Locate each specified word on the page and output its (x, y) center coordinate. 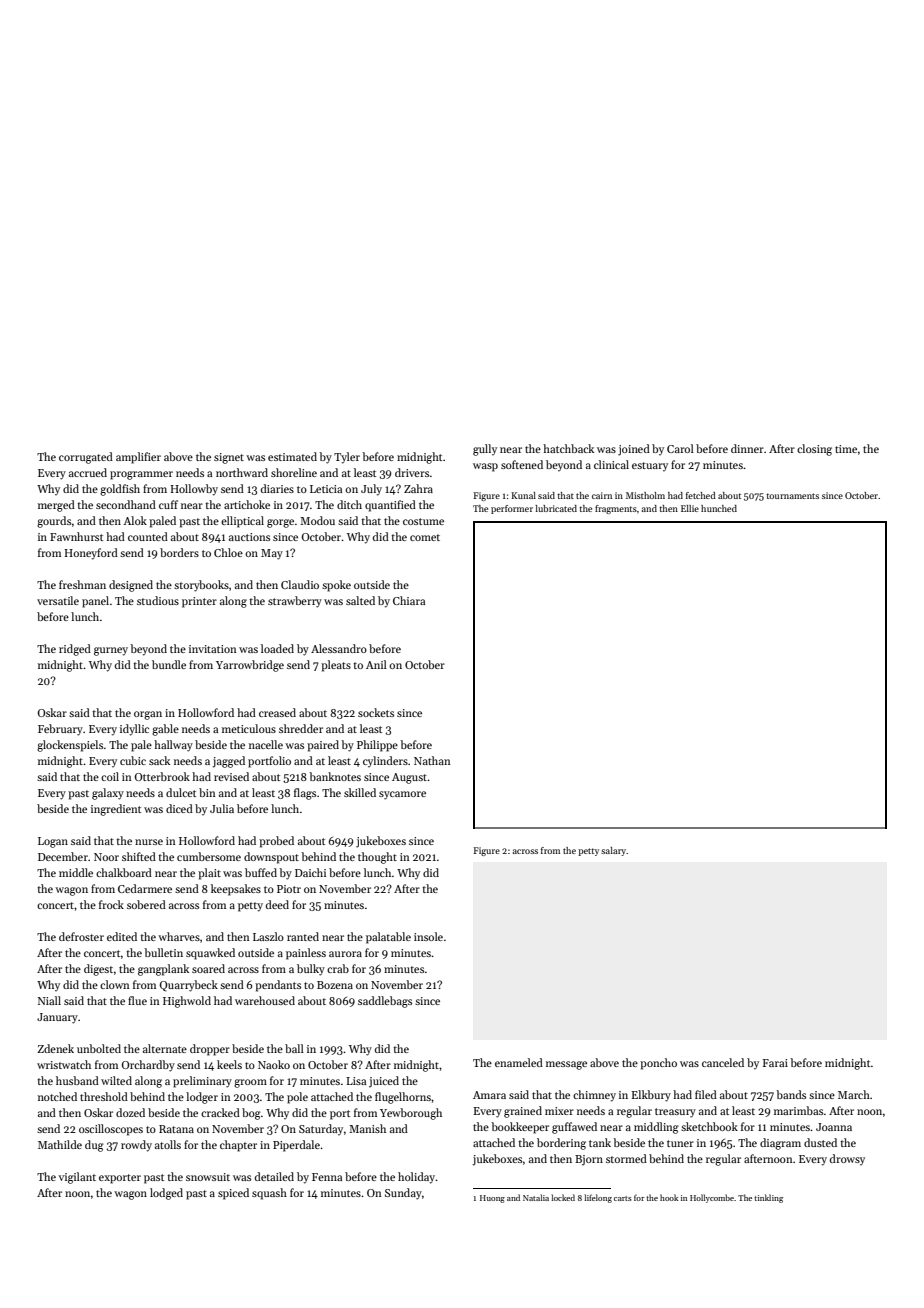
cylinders (385, 761)
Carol (680, 448)
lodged (166, 1194)
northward (242, 472)
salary (614, 851)
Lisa (356, 1081)
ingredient (116, 810)
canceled (723, 1062)
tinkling (768, 1198)
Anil (376, 664)
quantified (390, 506)
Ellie (690, 508)
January (57, 1018)
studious (158, 600)
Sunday (403, 1194)
